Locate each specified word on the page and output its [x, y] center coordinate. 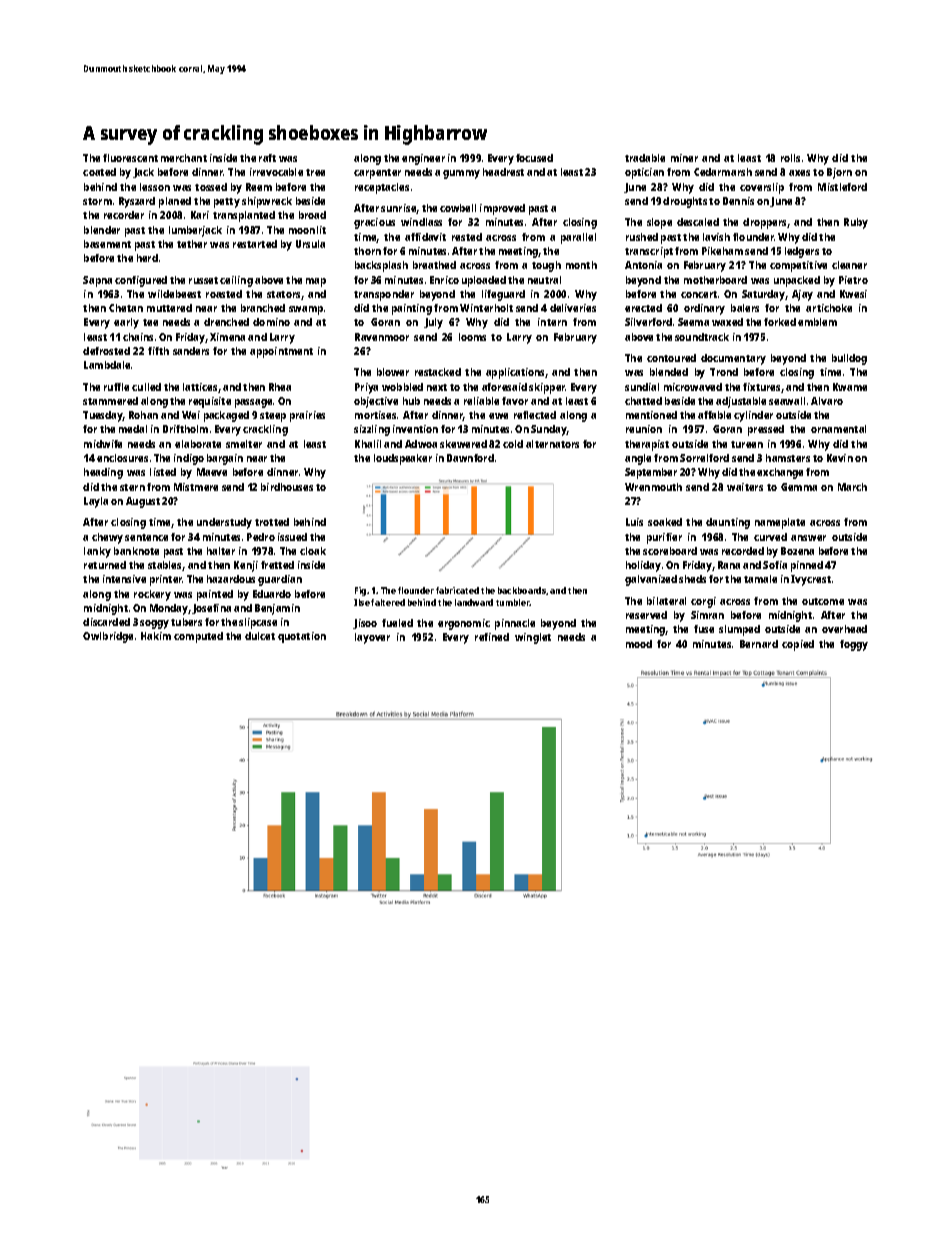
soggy [154, 624]
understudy [224, 523]
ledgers [802, 252]
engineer [423, 159]
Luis [634, 522]
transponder [384, 295]
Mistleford [842, 187]
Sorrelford [704, 458]
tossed [211, 187]
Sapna [97, 281]
